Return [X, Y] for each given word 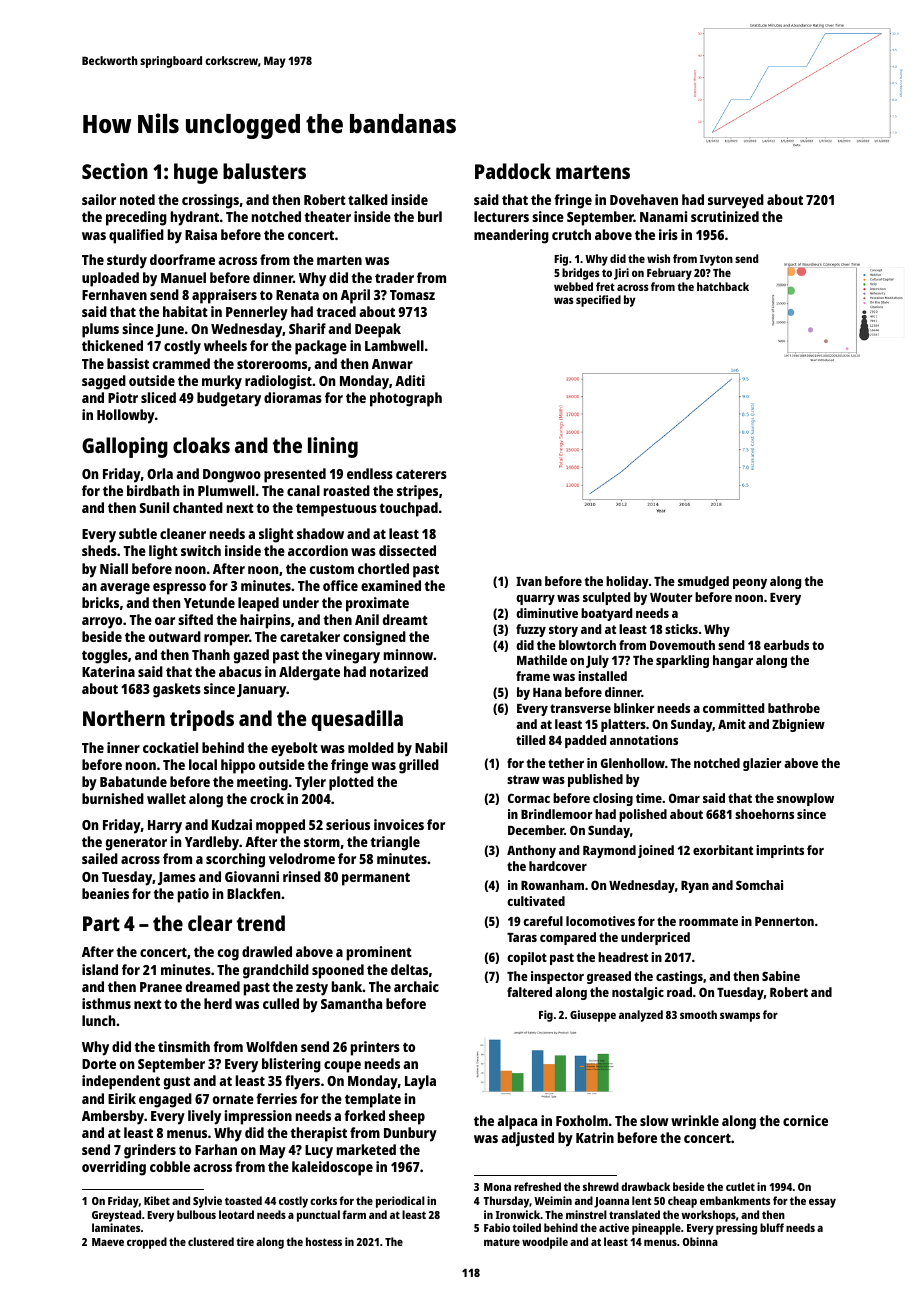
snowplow [805, 799]
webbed [573, 286]
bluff [772, 1227]
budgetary [229, 399]
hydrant [195, 218]
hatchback [723, 286]
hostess [324, 1241]
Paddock [513, 171]
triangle [395, 843]
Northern [124, 718]
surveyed [736, 201]
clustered [211, 1241]
